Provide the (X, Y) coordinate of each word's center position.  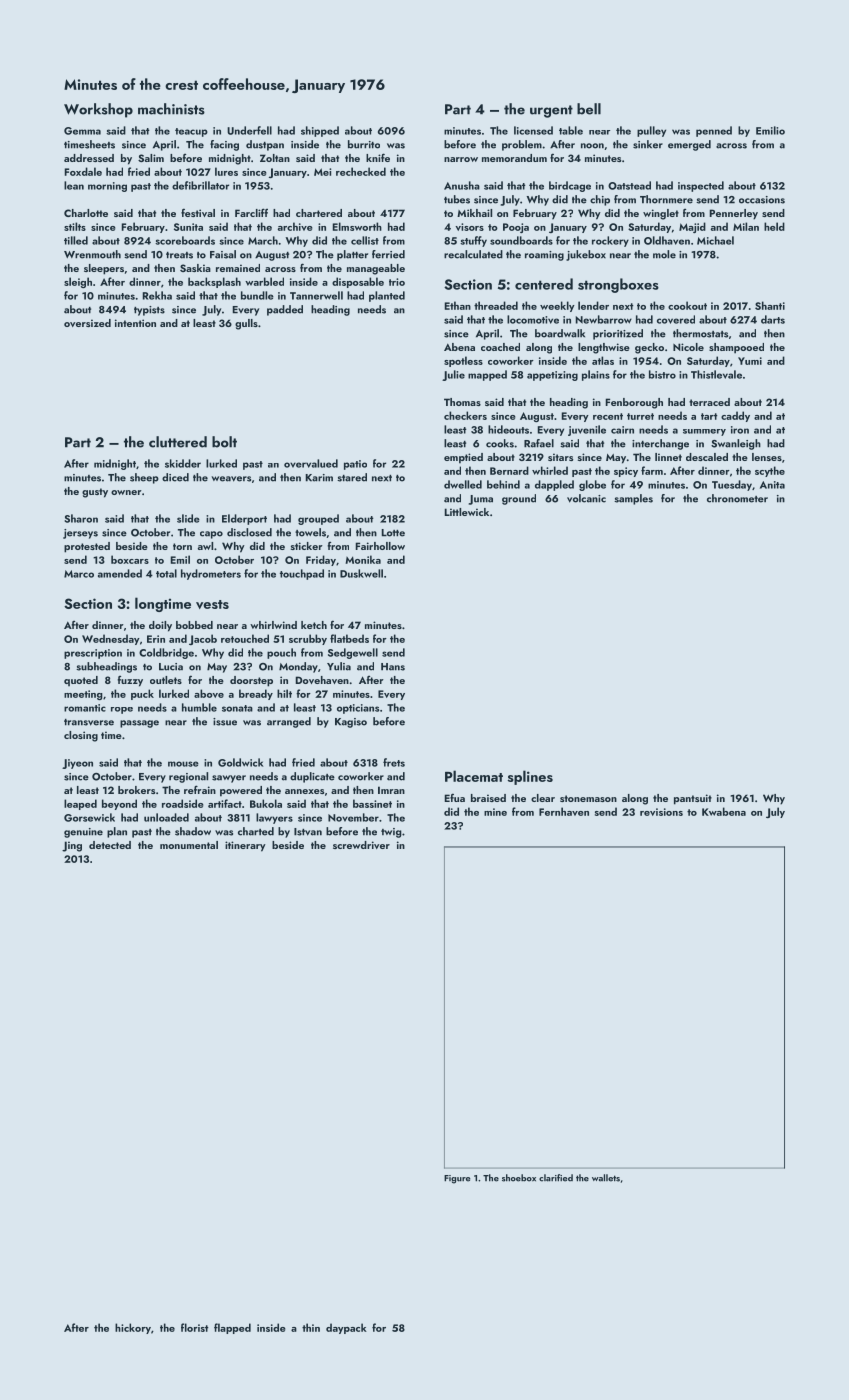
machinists (171, 109)
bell (589, 109)
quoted (81, 681)
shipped (320, 131)
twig (391, 833)
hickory (133, 1328)
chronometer (737, 498)
